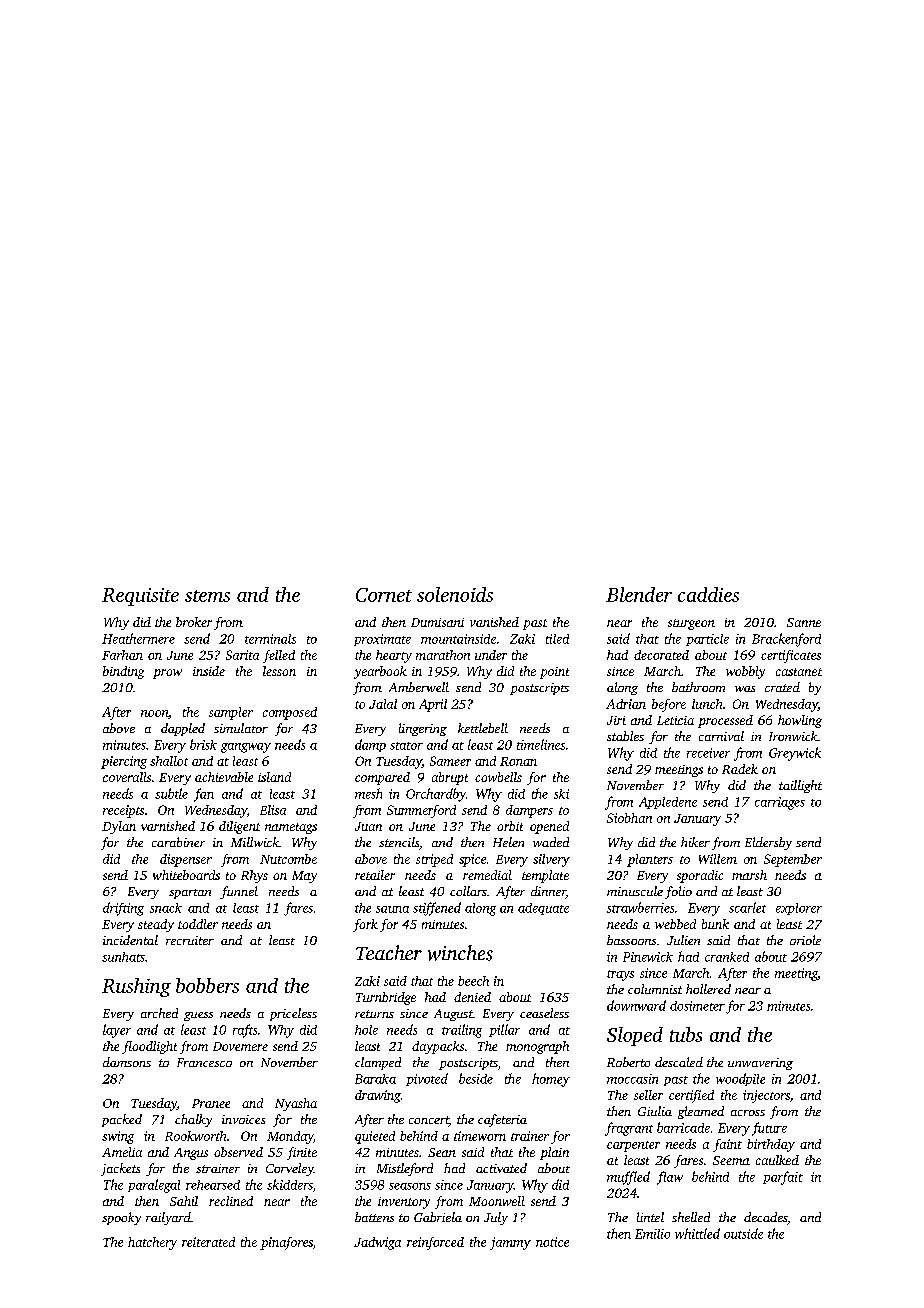  Describe the element at coordinates (760, 1064) in the screenshot. I see `unwavering` at that location.
